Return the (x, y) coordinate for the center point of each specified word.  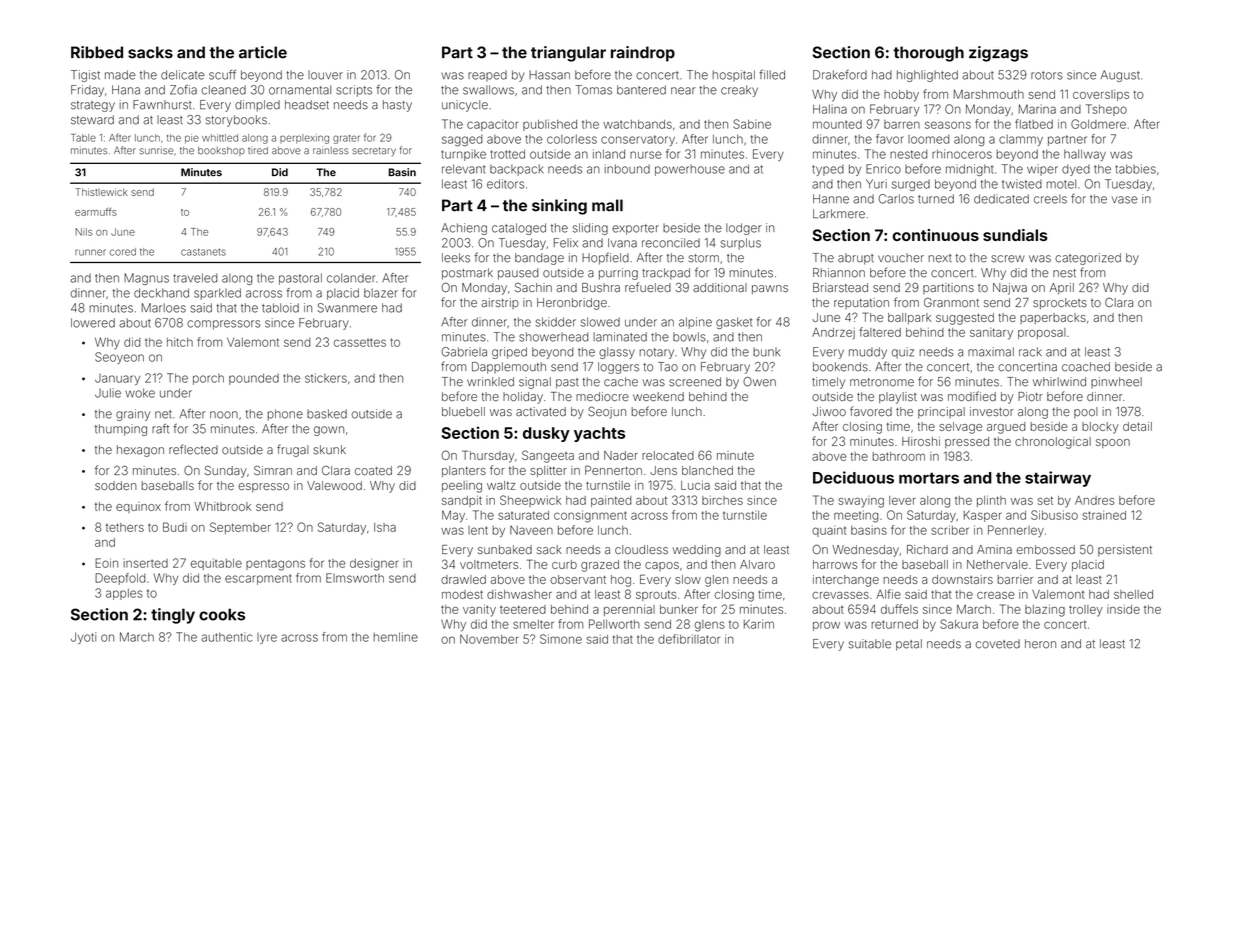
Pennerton (613, 470)
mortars (929, 478)
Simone (561, 639)
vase (1125, 200)
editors (505, 184)
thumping (121, 430)
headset (307, 105)
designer (374, 564)
